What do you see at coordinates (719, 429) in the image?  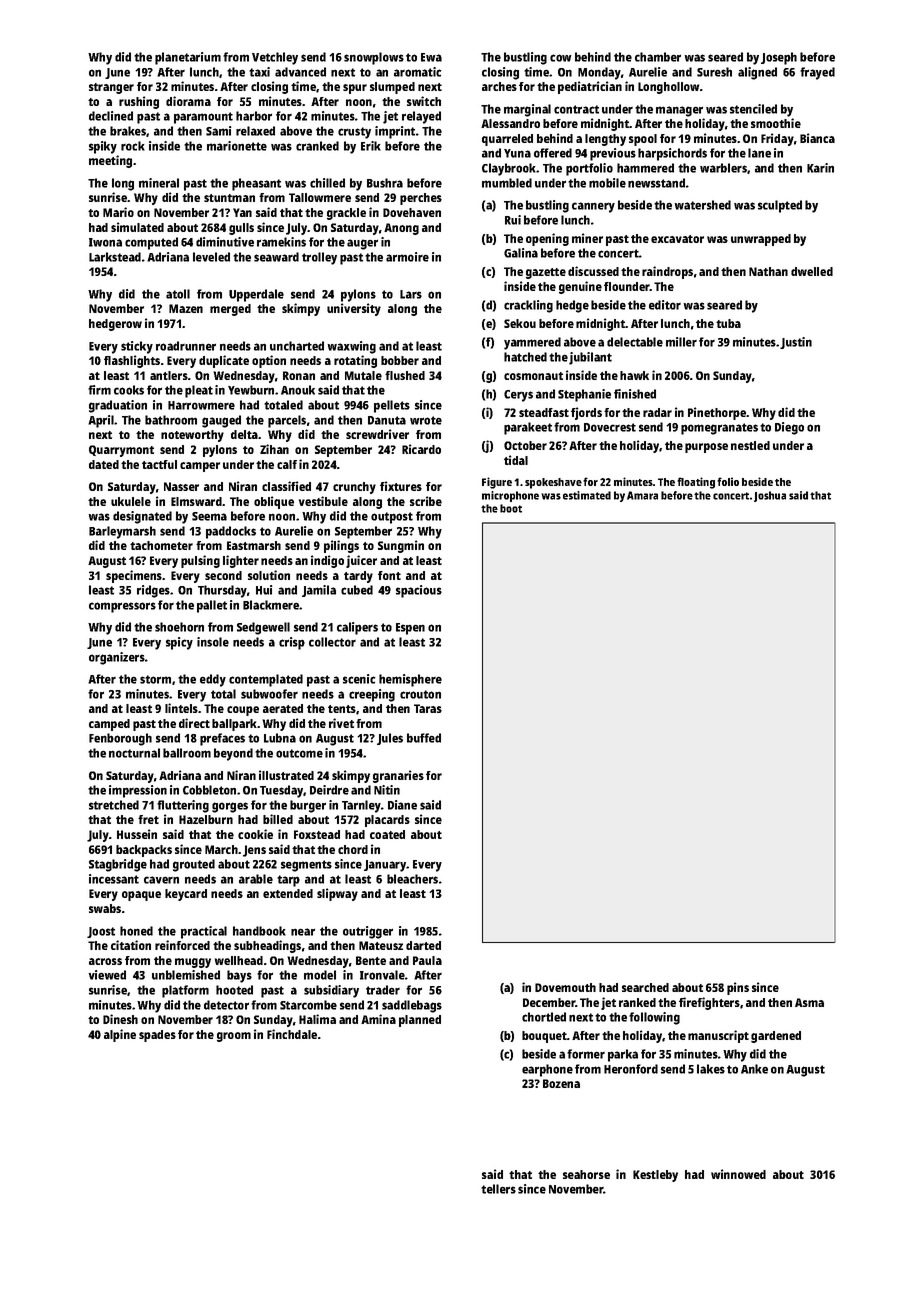 I see `pomegranates` at bounding box center [719, 429].
